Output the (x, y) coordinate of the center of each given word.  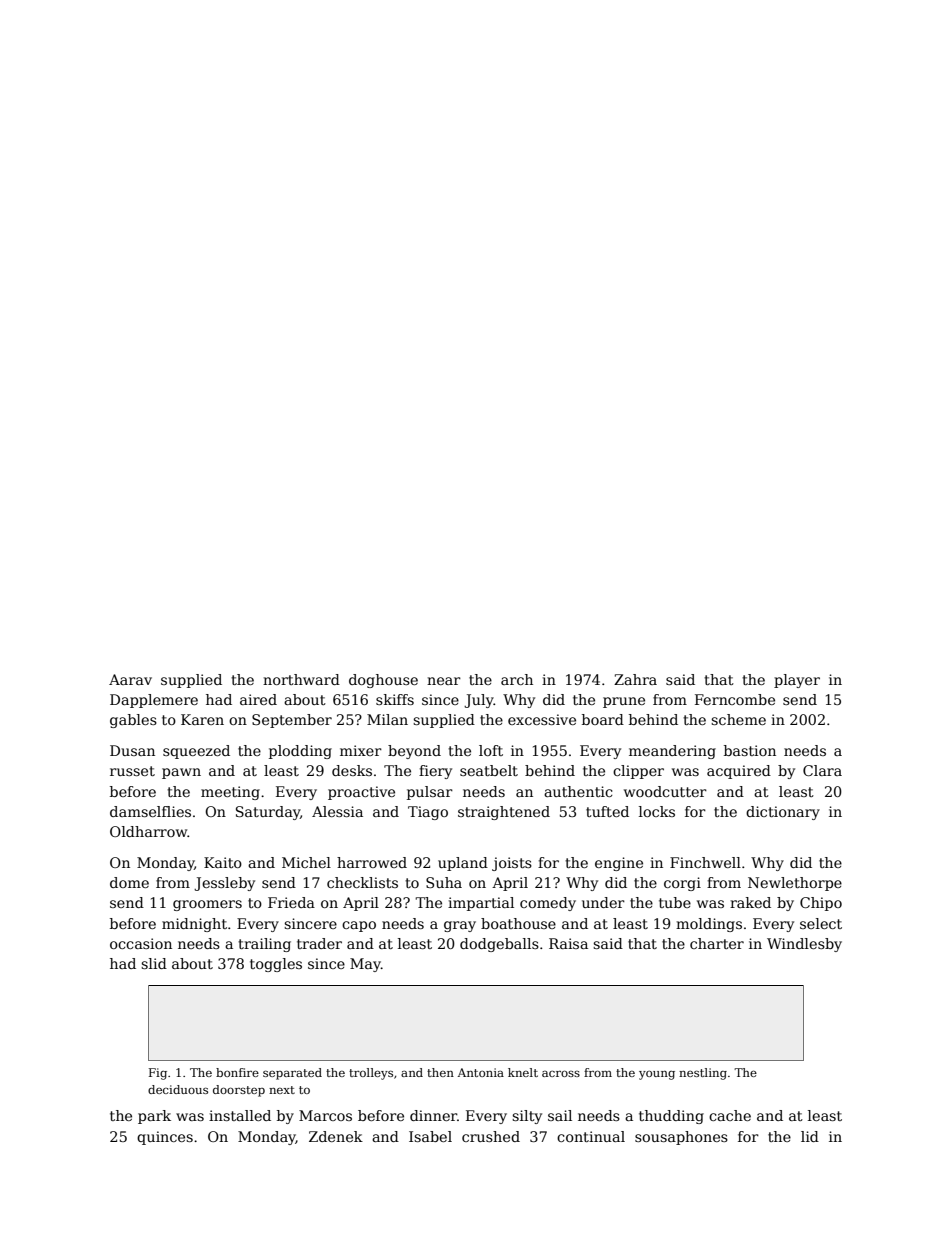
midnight (194, 925)
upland (463, 864)
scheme (738, 719)
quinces (165, 1138)
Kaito (223, 862)
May (365, 965)
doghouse (383, 681)
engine (619, 864)
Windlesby (804, 945)
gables (133, 721)
